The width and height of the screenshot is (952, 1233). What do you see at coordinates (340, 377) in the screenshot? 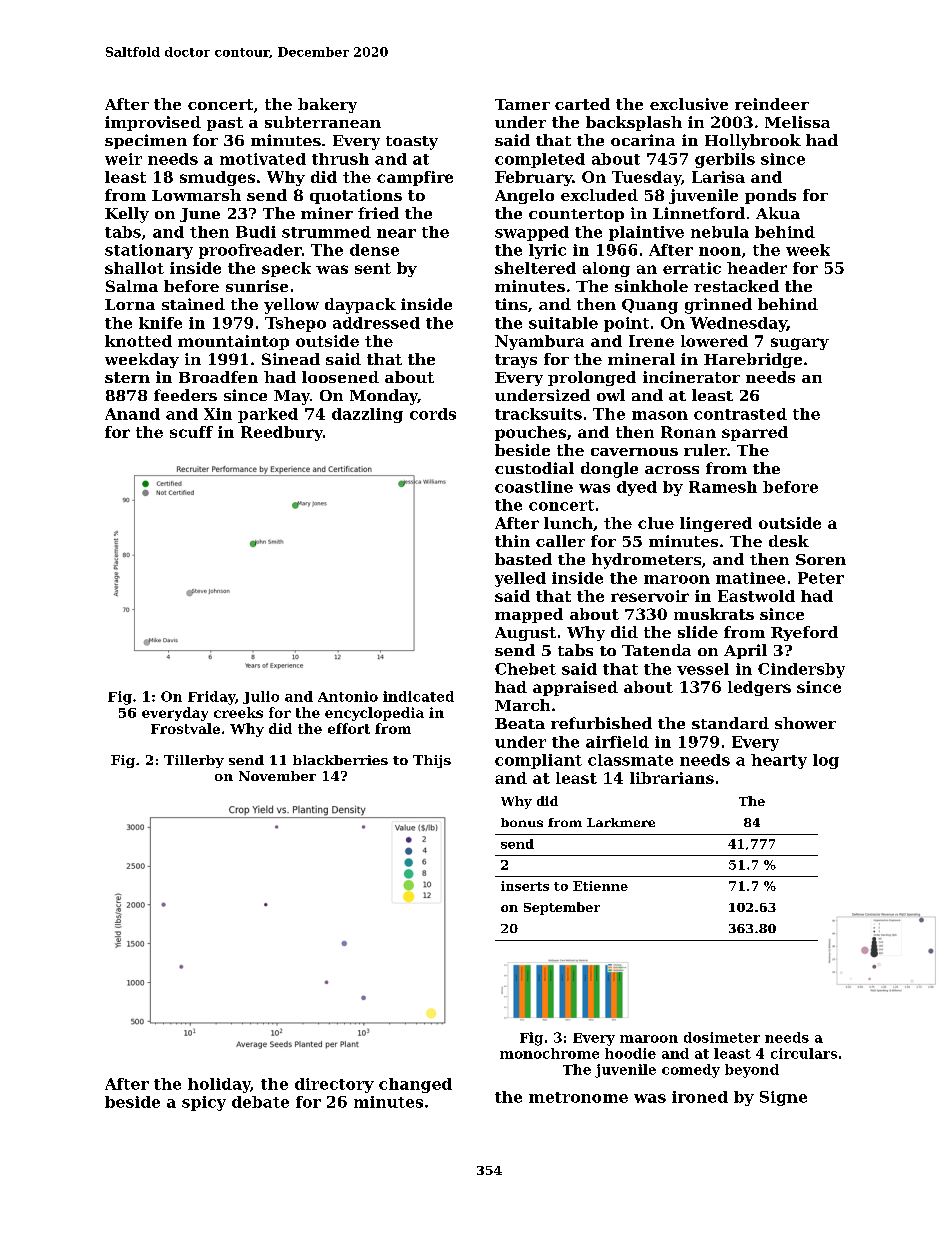
I see `loosened` at bounding box center [340, 377].
